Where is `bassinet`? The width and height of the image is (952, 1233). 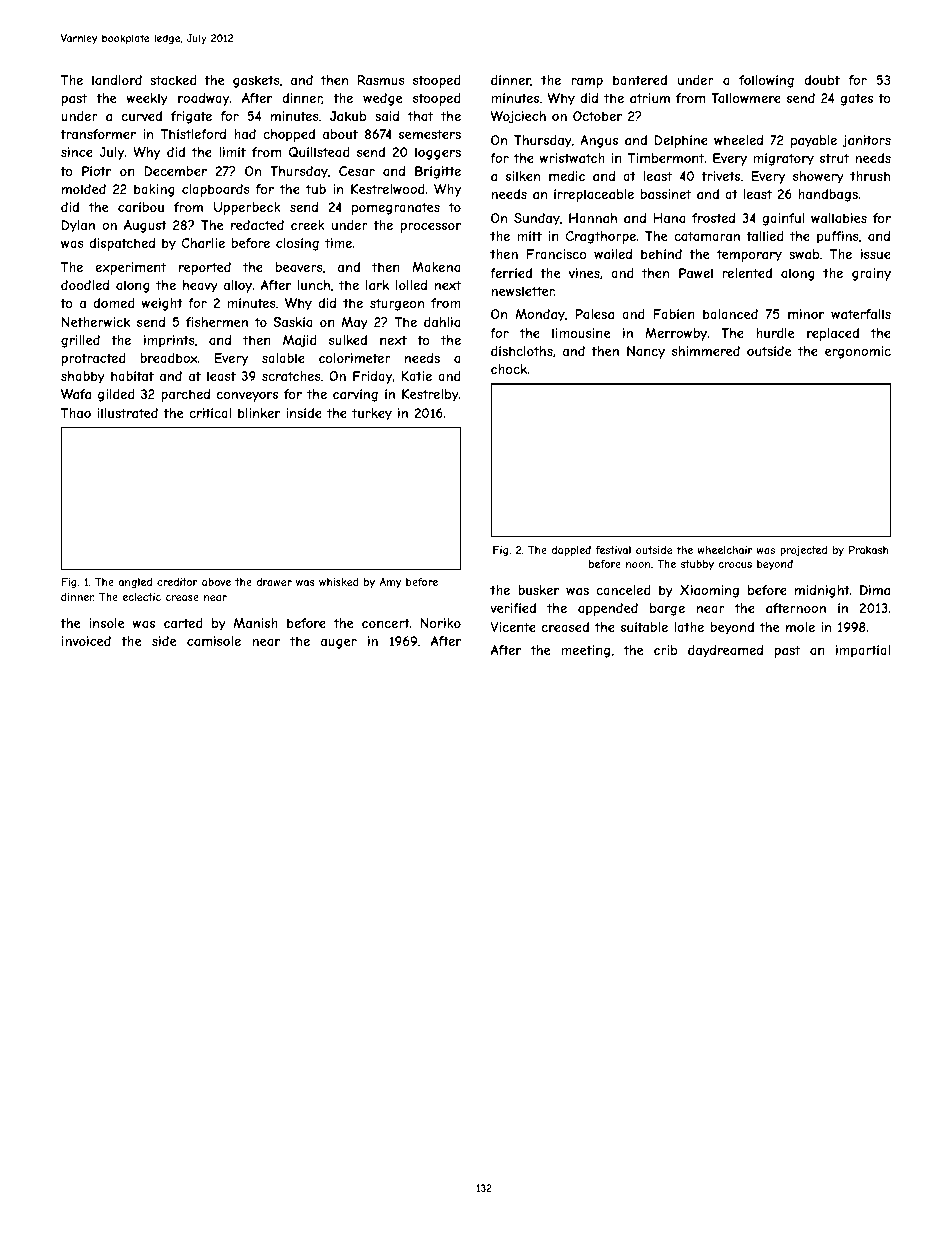
bassinet is located at coordinates (666, 194).
